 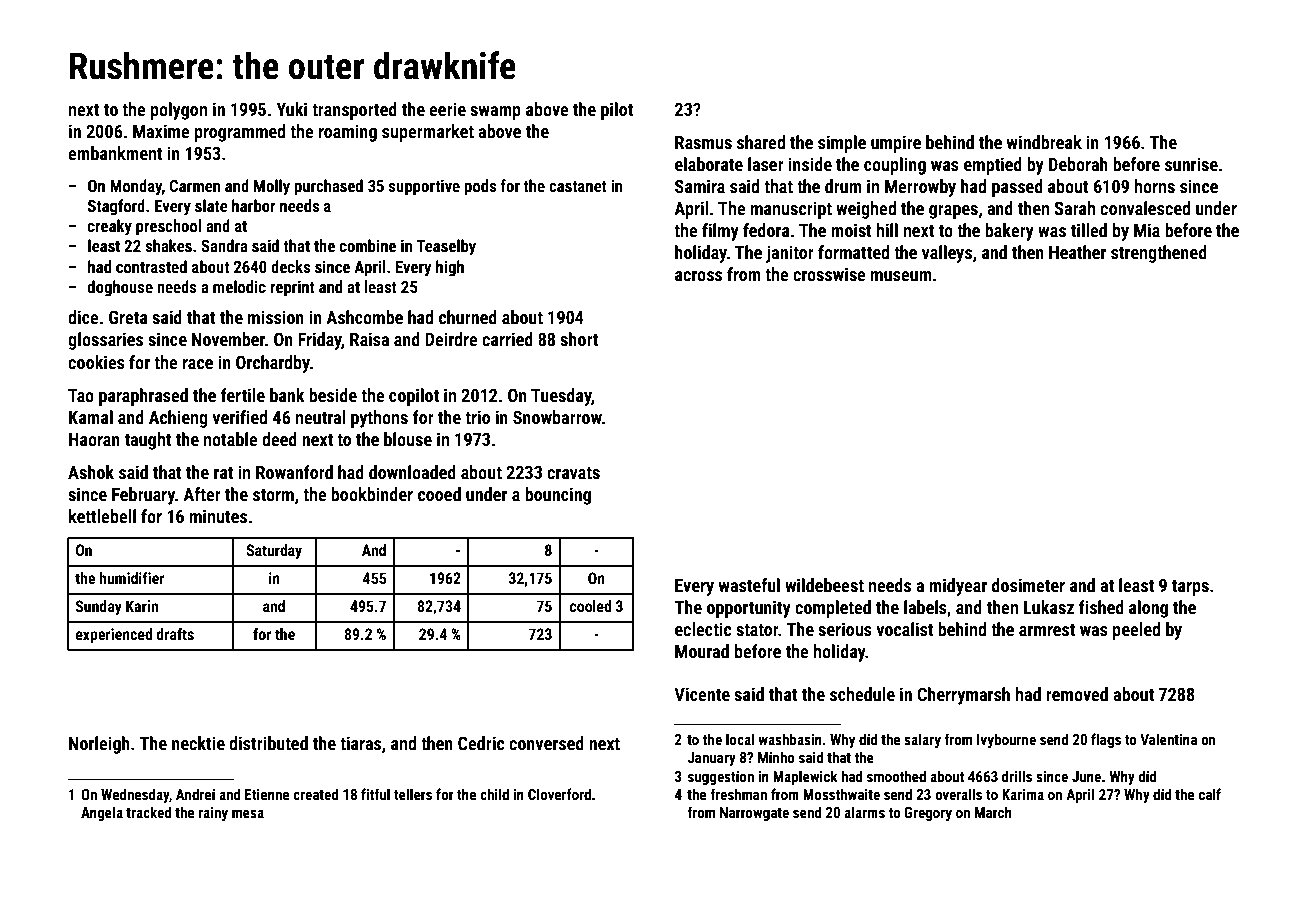 What do you see at coordinates (1190, 588) in the screenshot?
I see `tarps` at bounding box center [1190, 588].
